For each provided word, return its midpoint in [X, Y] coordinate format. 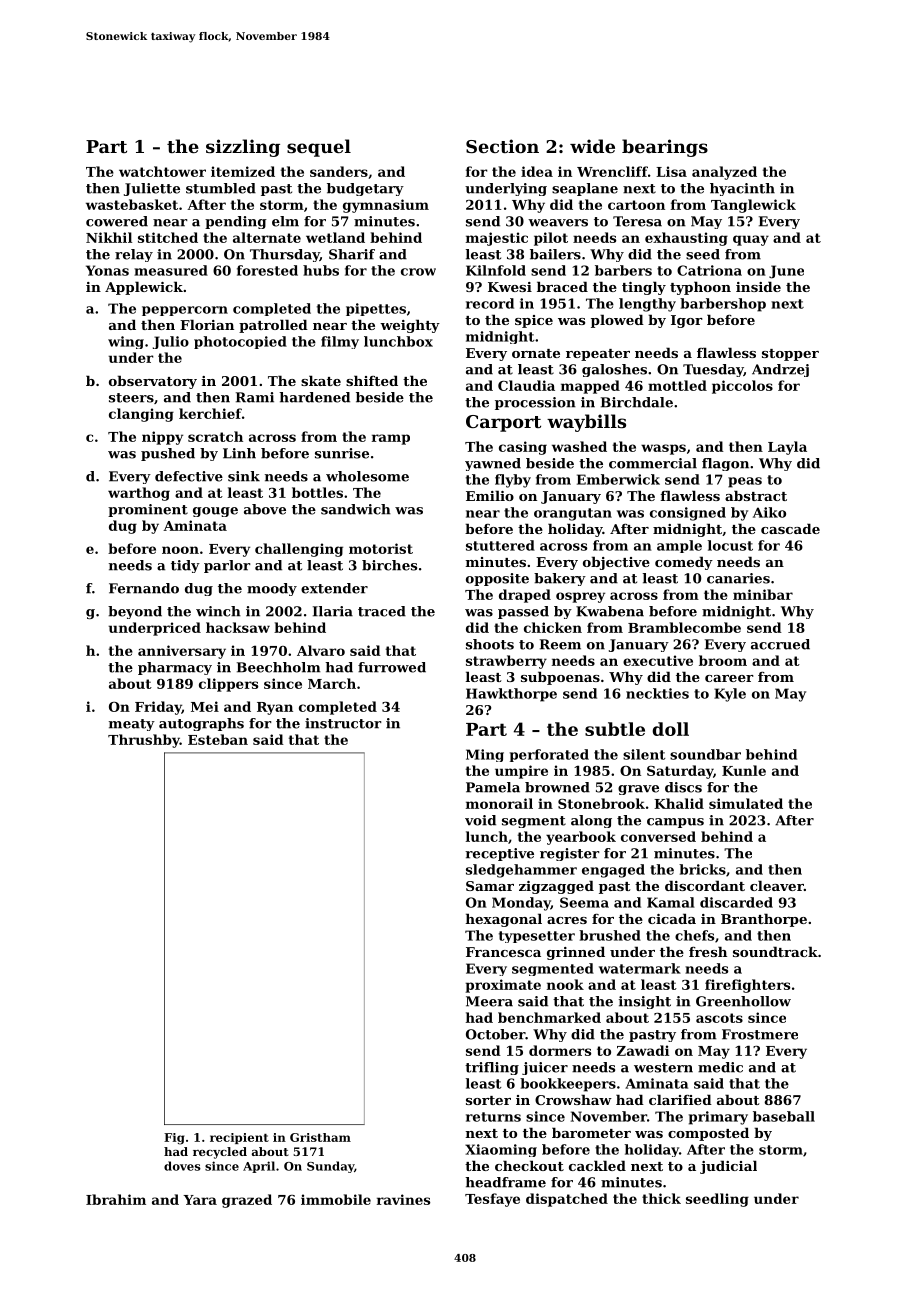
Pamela [493, 787]
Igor [687, 321]
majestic [497, 239]
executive [658, 660]
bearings [665, 148]
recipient [239, 1138]
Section [502, 146]
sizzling [243, 148]
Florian [207, 324]
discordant [705, 885]
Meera [489, 1001]
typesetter [537, 937]
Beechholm [278, 667]
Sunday [330, 1167]
